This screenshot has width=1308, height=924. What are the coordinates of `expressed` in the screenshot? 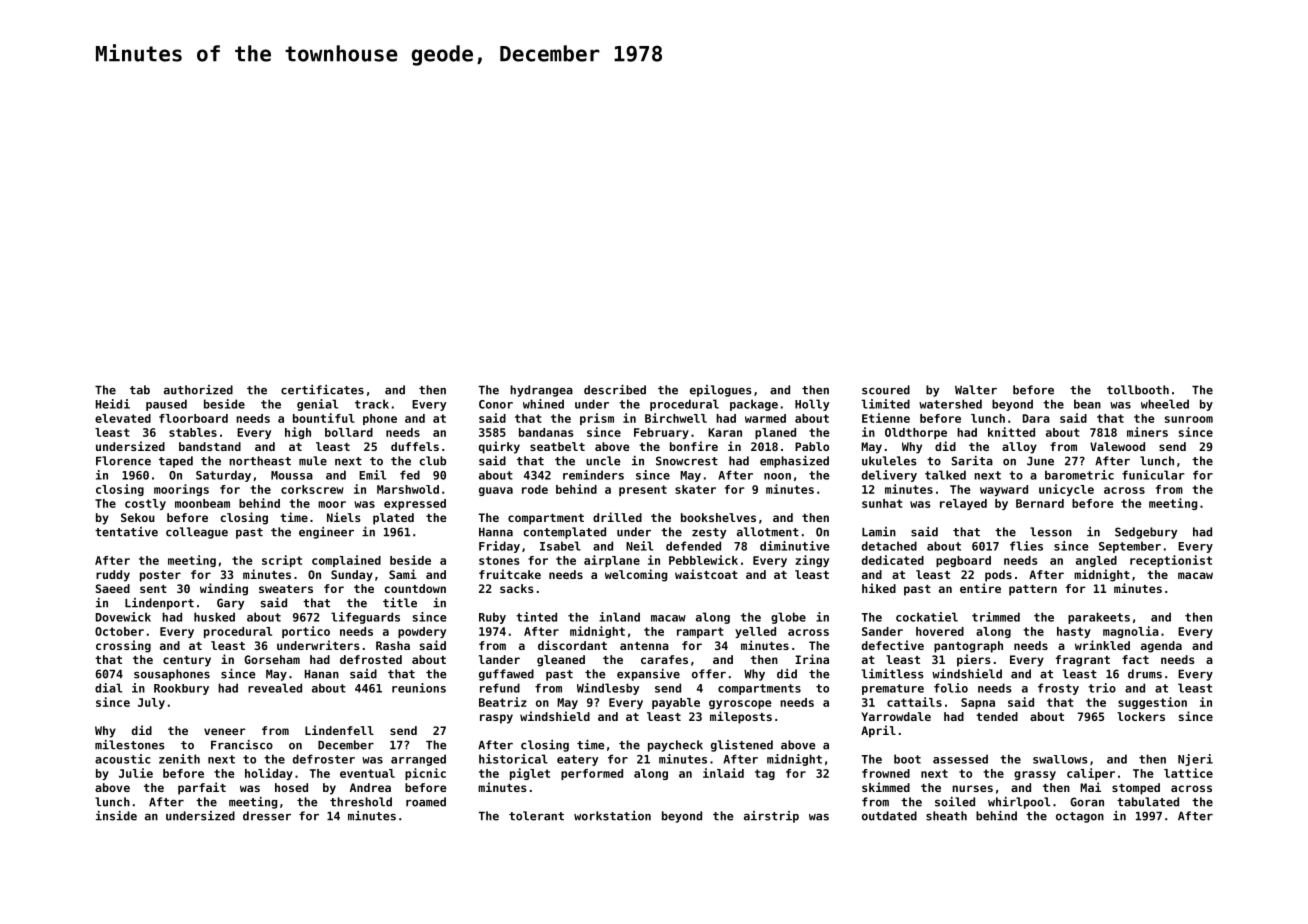 It's located at (415, 504).
